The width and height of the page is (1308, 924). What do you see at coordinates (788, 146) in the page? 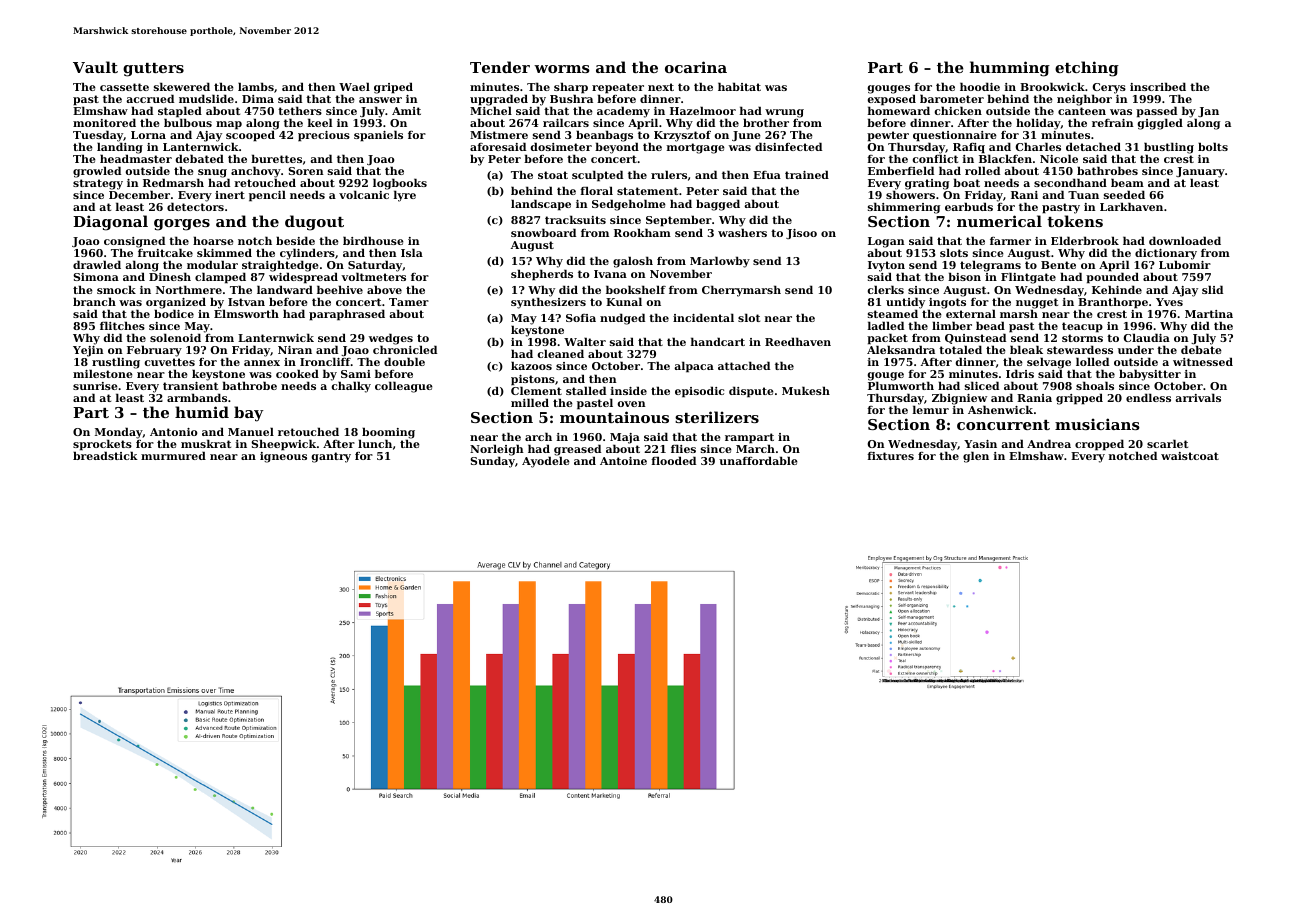
I see `disinfected` at bounding box center [788, 146].
